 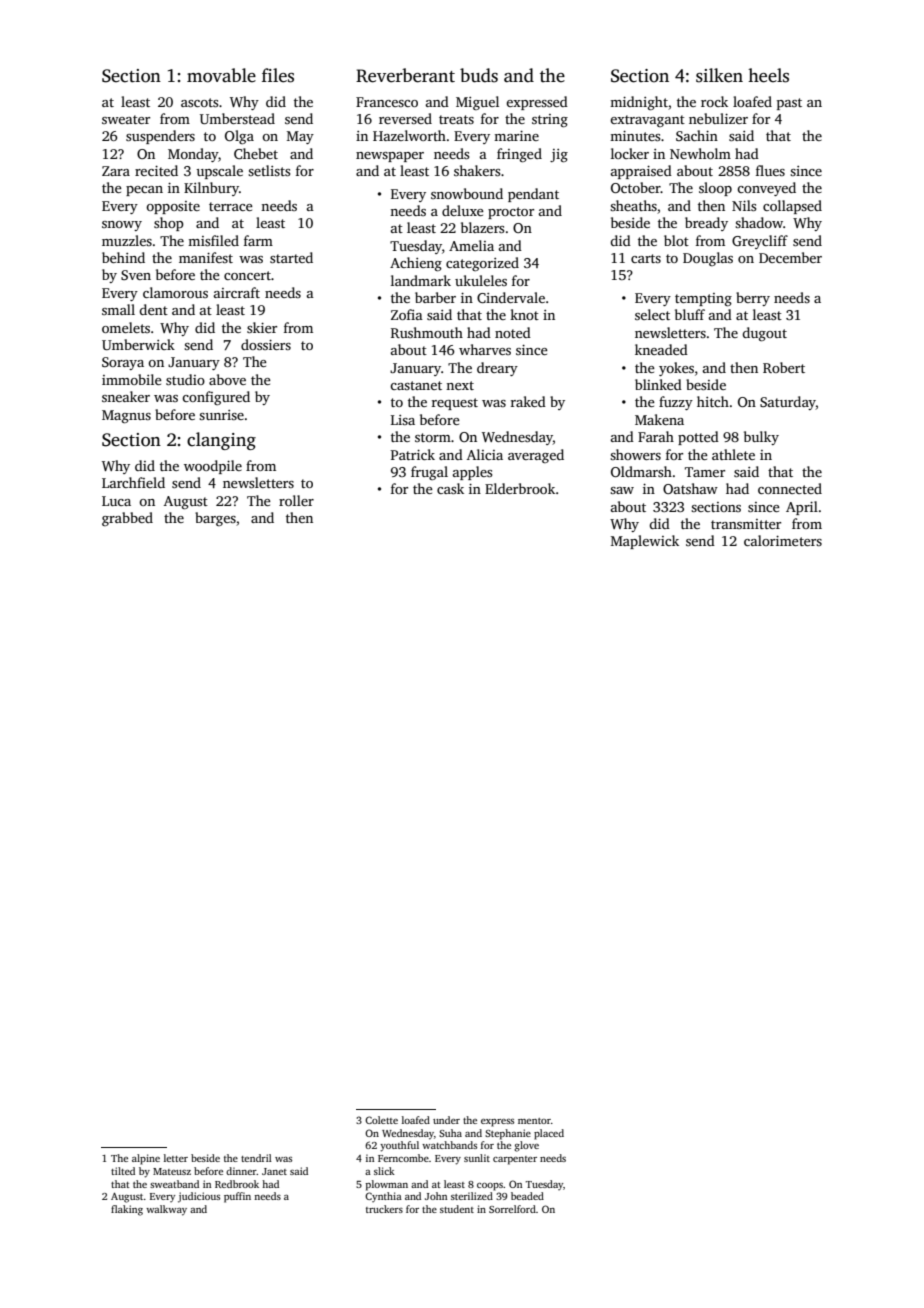 What do you see at coordinates (185, 379) in the page?
I see `studio` at bounding box center [185, 379].
